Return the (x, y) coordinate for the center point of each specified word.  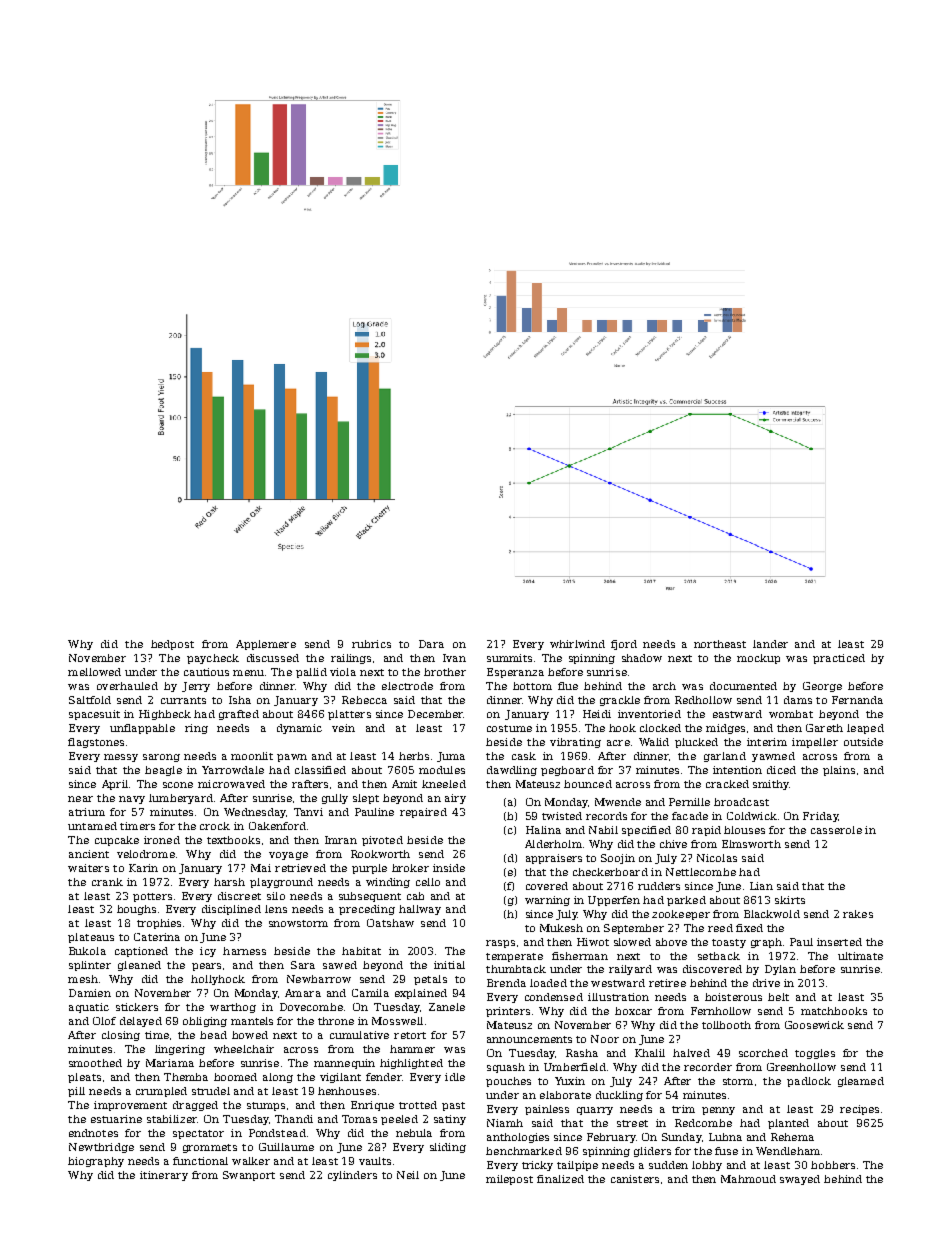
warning (547, 901)
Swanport (249, 1176)
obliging (205, 1022)
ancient (89, 854)
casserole (836, 830)
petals (430, 980)
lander (770, 644)
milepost (509, 1180)
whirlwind (577, 644)
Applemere (266, 645)
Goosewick (814, 1025)
